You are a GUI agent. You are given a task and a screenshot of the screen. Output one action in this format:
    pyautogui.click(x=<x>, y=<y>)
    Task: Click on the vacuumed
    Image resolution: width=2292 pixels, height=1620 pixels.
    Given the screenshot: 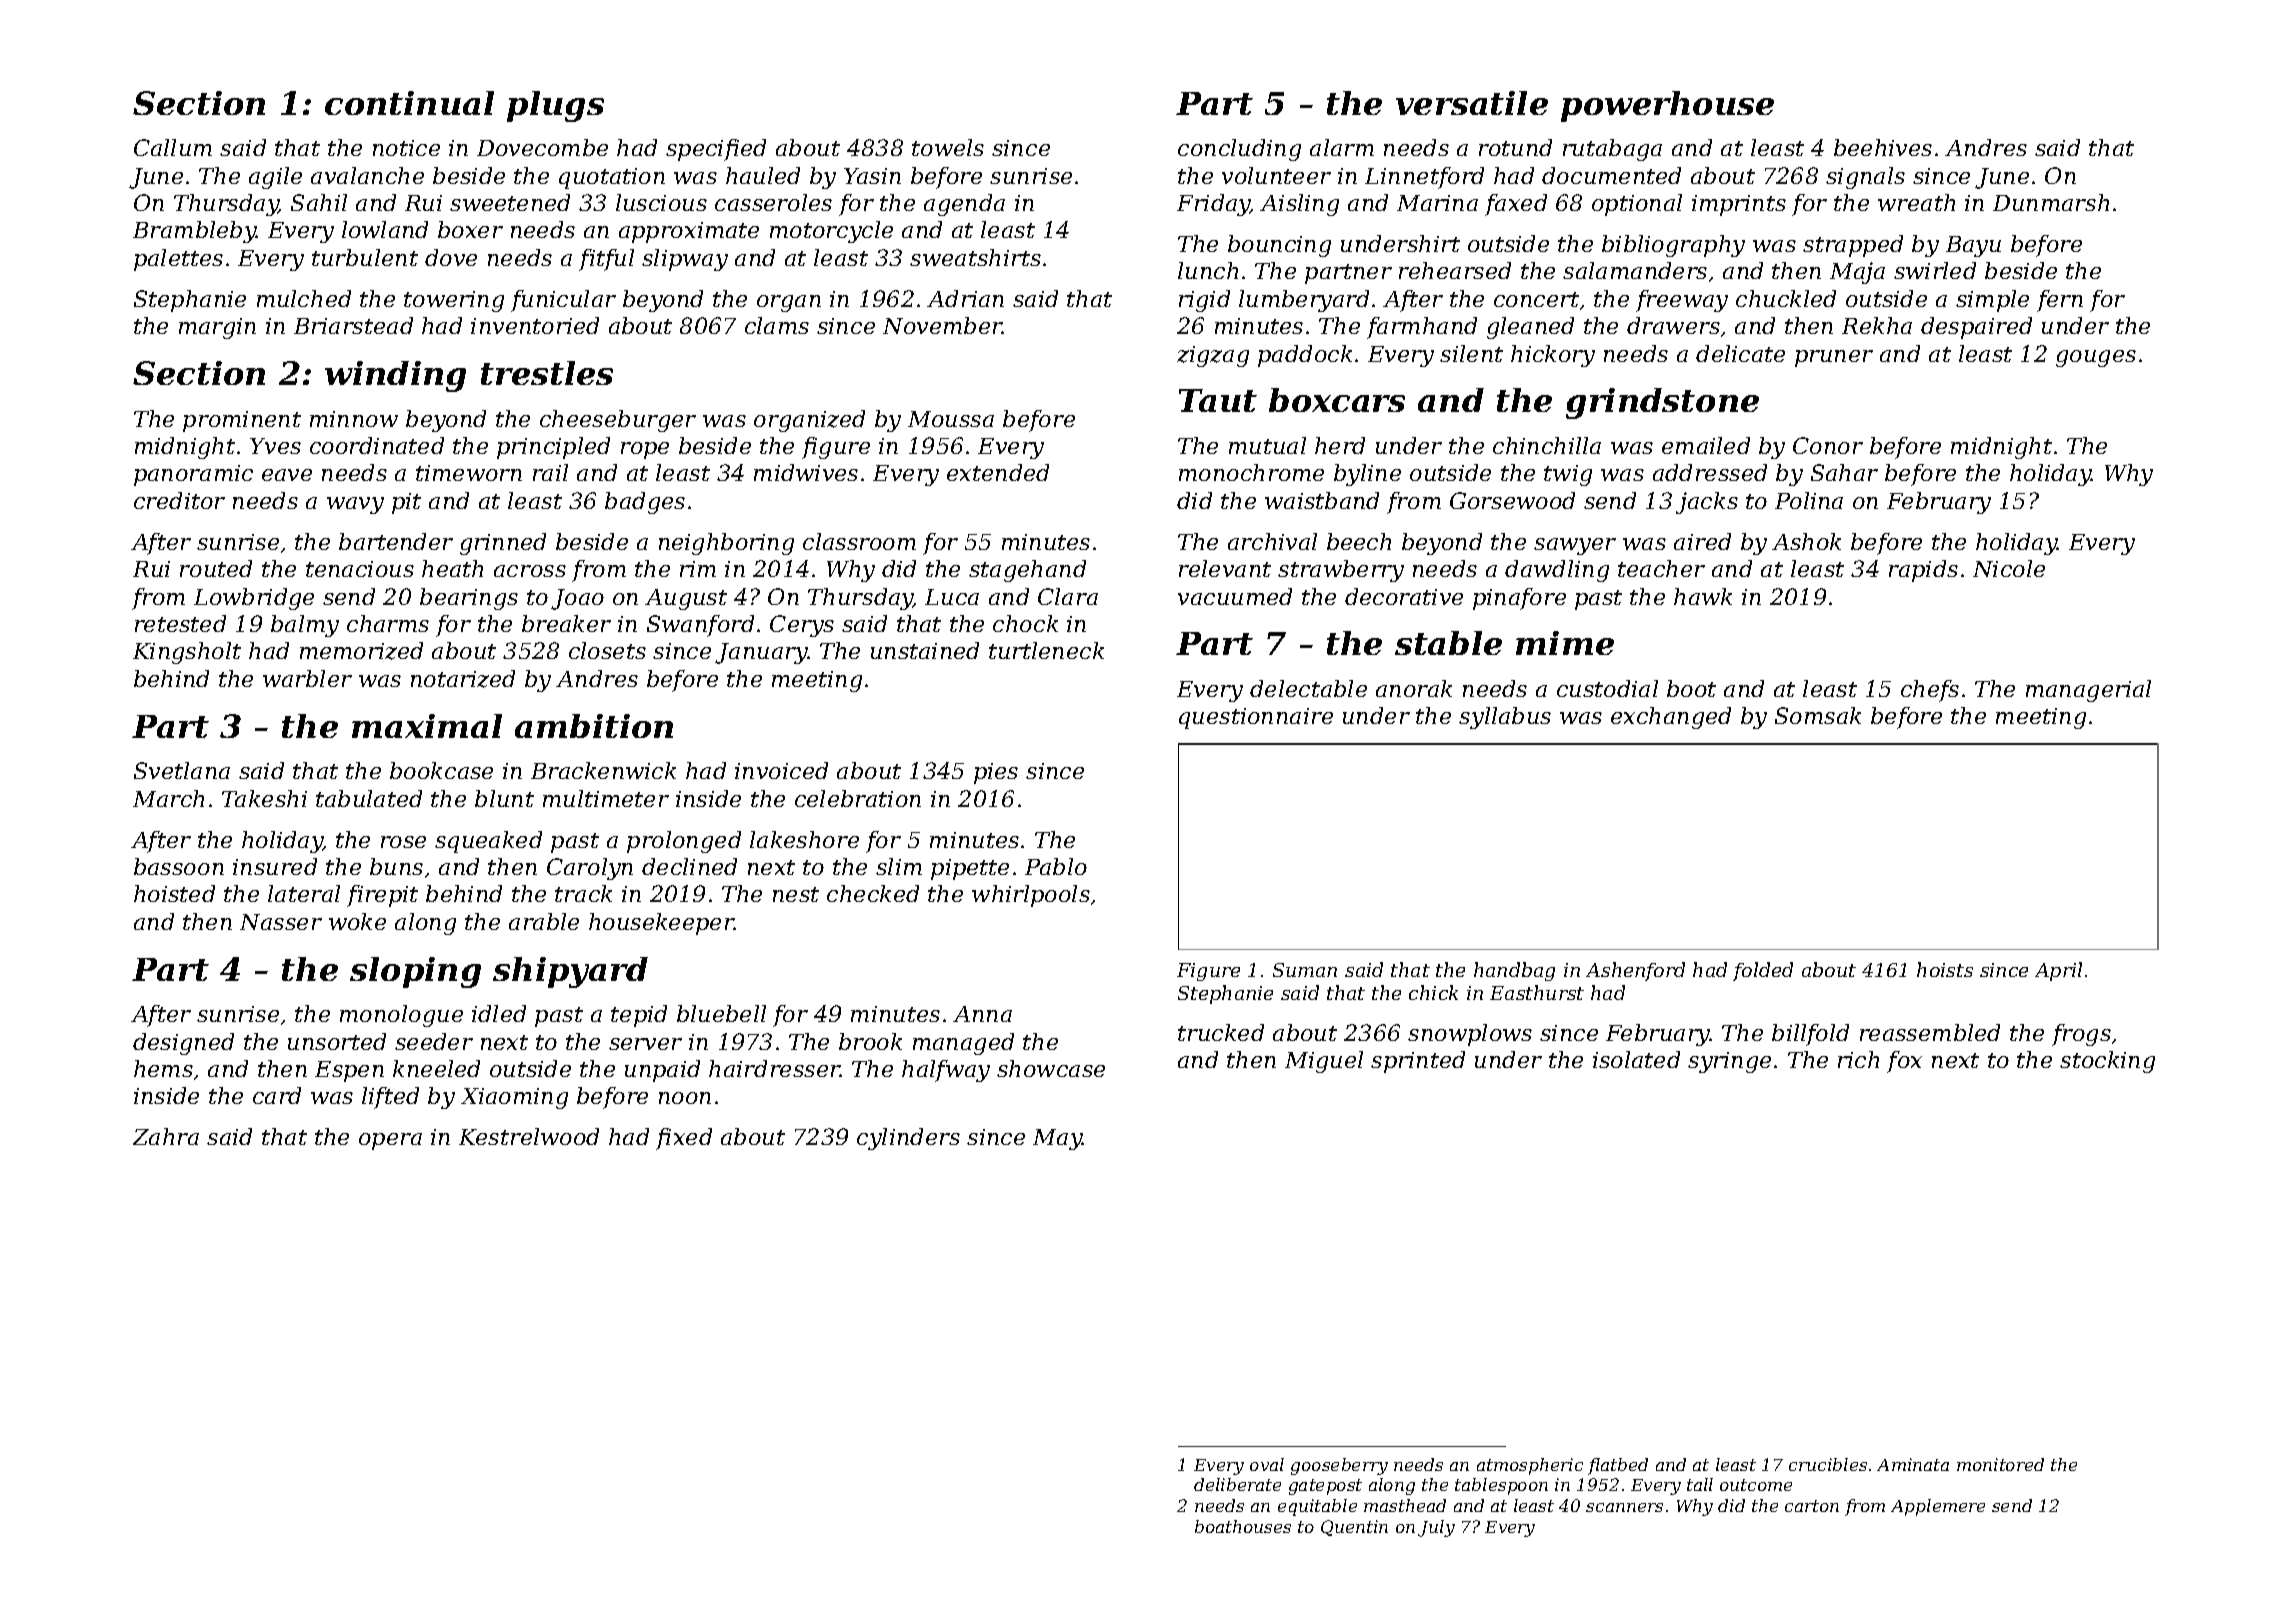 What is the action you would take?
    pyautogui.click(x=1235, y=596)
